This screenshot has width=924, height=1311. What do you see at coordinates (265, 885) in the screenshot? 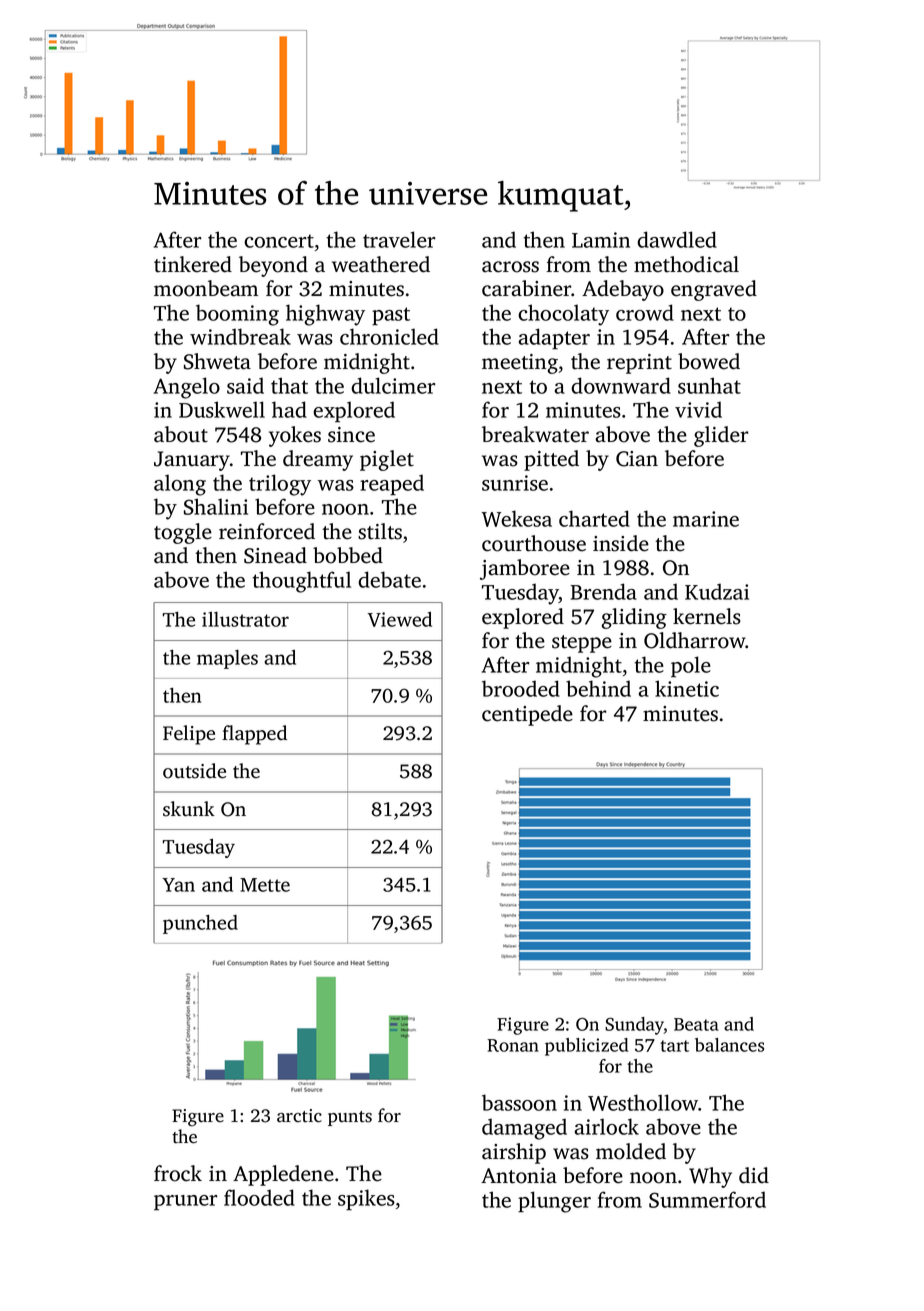
I see `Mette` at bounding box center [265, 885].
